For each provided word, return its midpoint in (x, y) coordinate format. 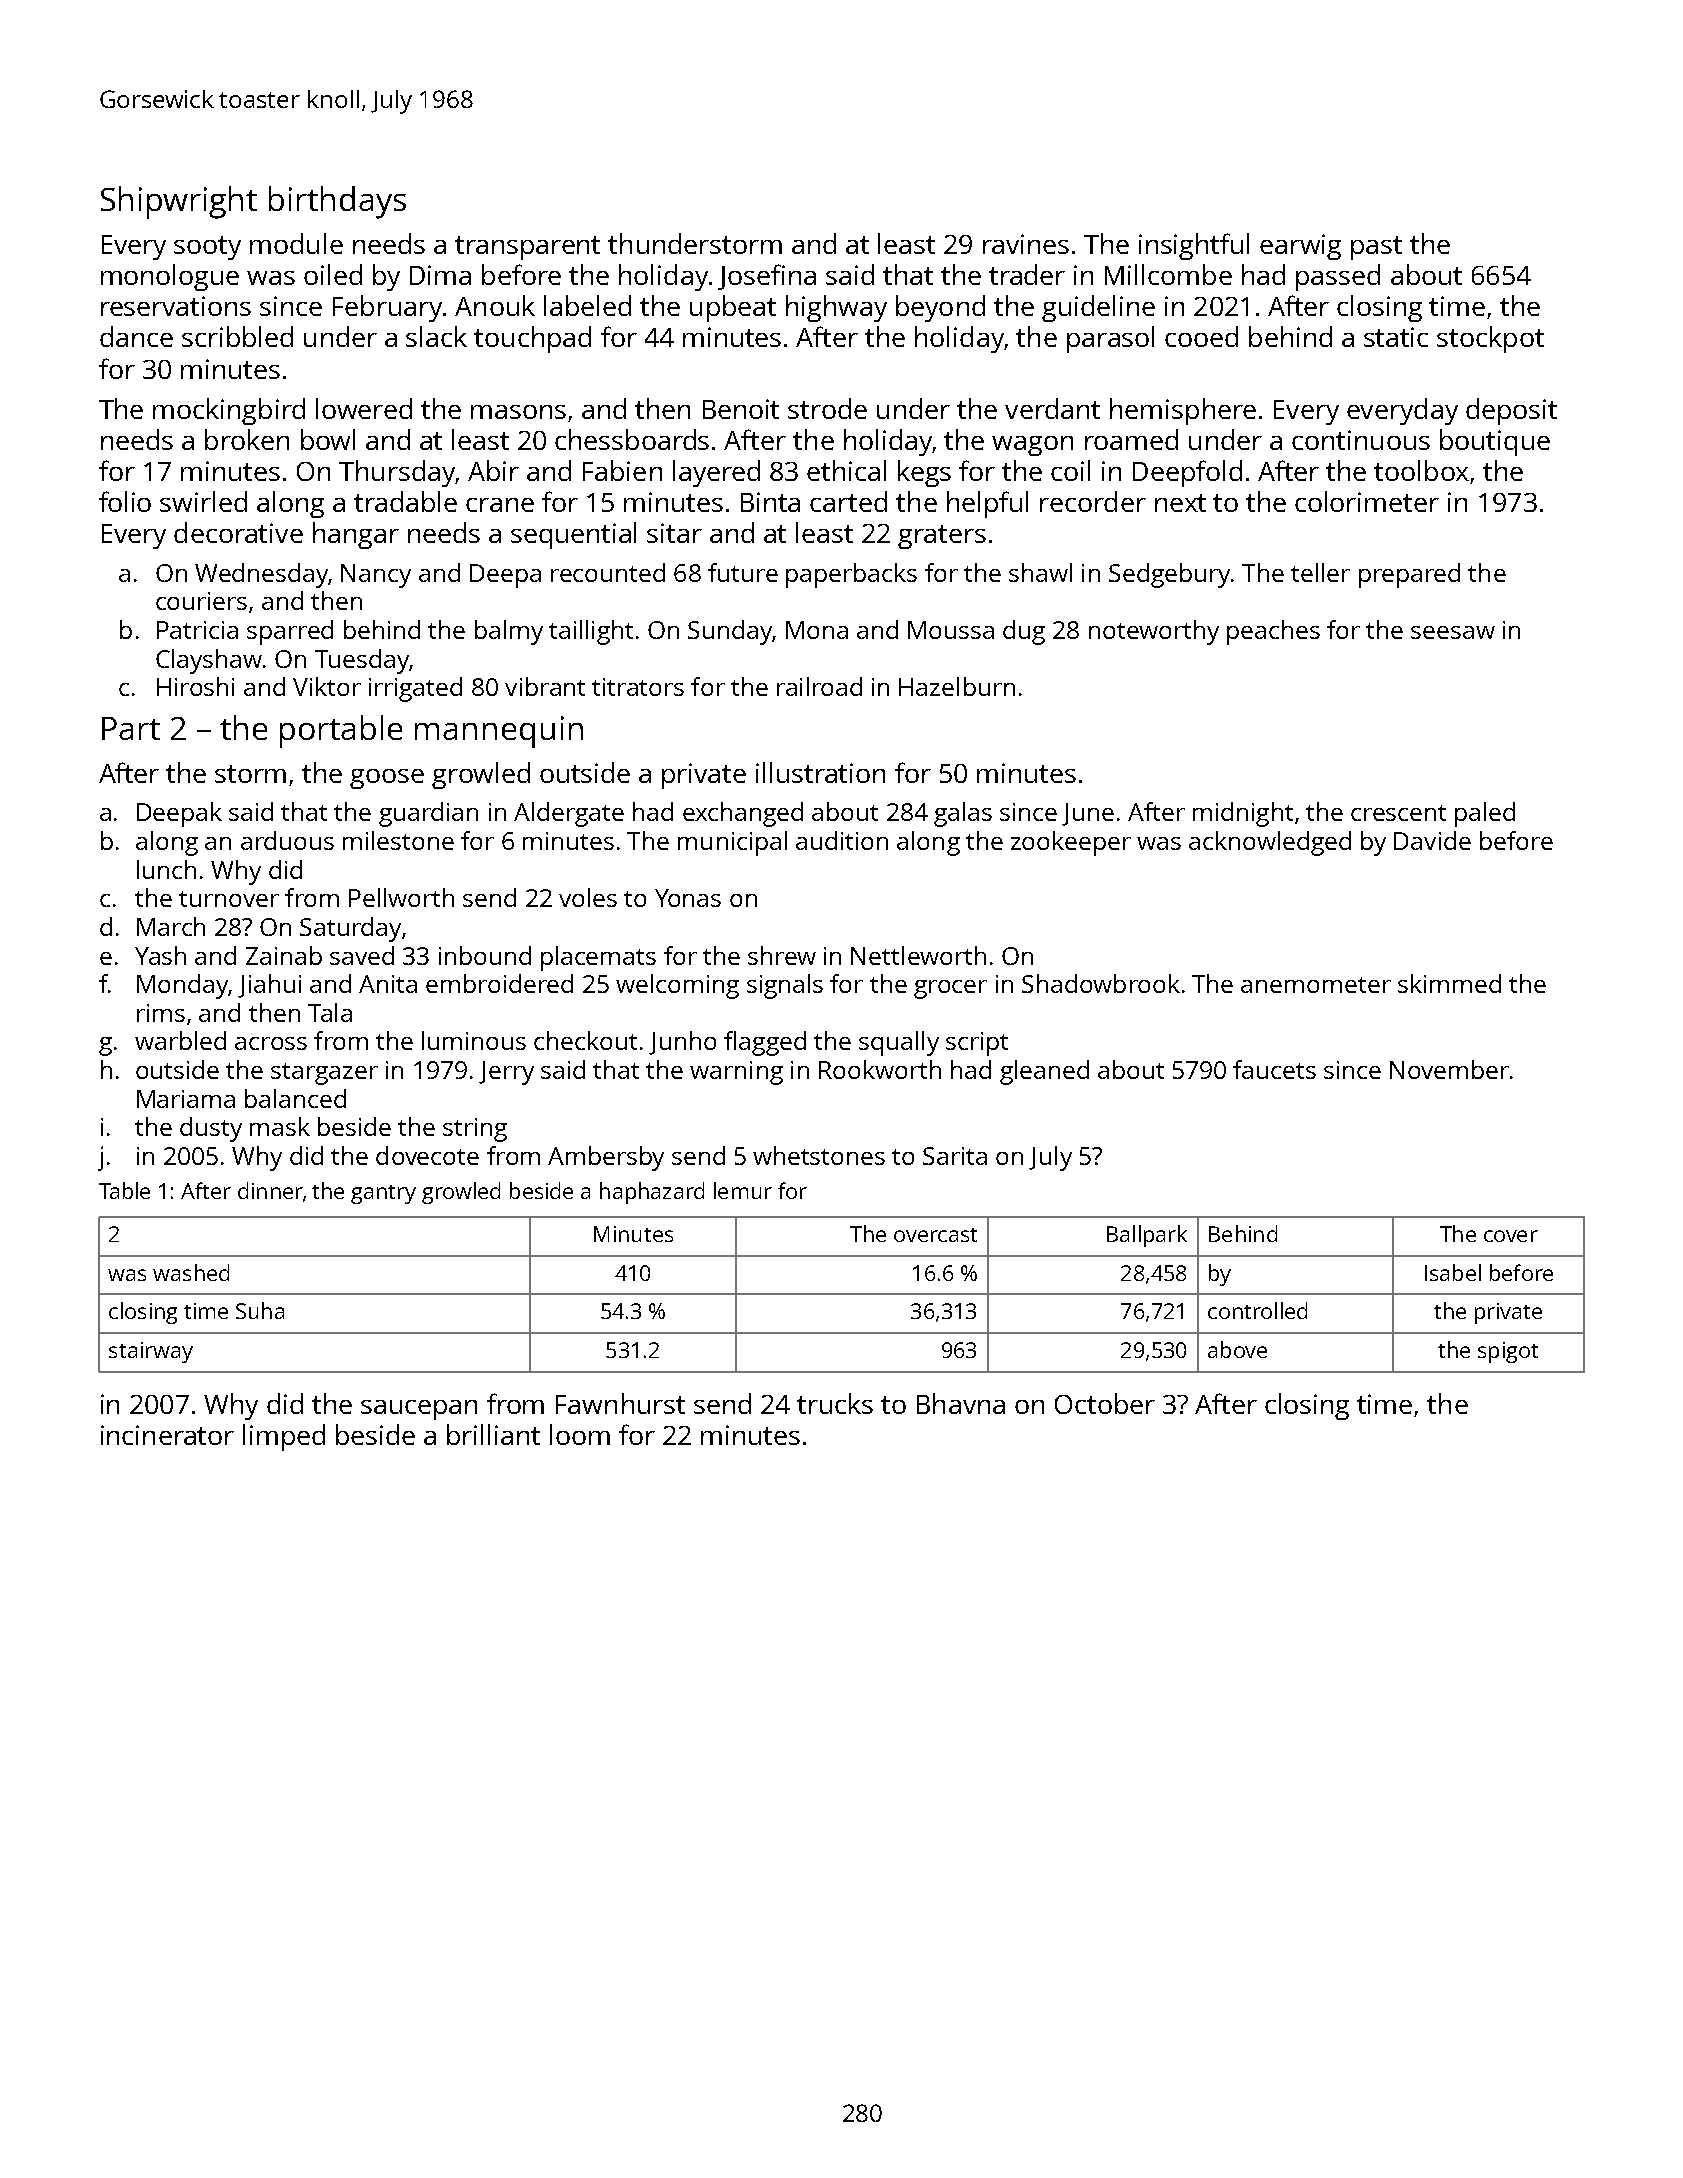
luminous (474, 1040)
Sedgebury (1169, 575)
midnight (1243, 814)
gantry (383, 1194)
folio (125, 501)
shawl (1040, 572)
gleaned (1044, 1072)
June (1088, 814)
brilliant (493, 1434)
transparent (527, 248)
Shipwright (179, 202)
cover (1511, 1236)
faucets (1274, 1069)
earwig (1300, 247)
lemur (743, 1190)
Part (131, 728)
